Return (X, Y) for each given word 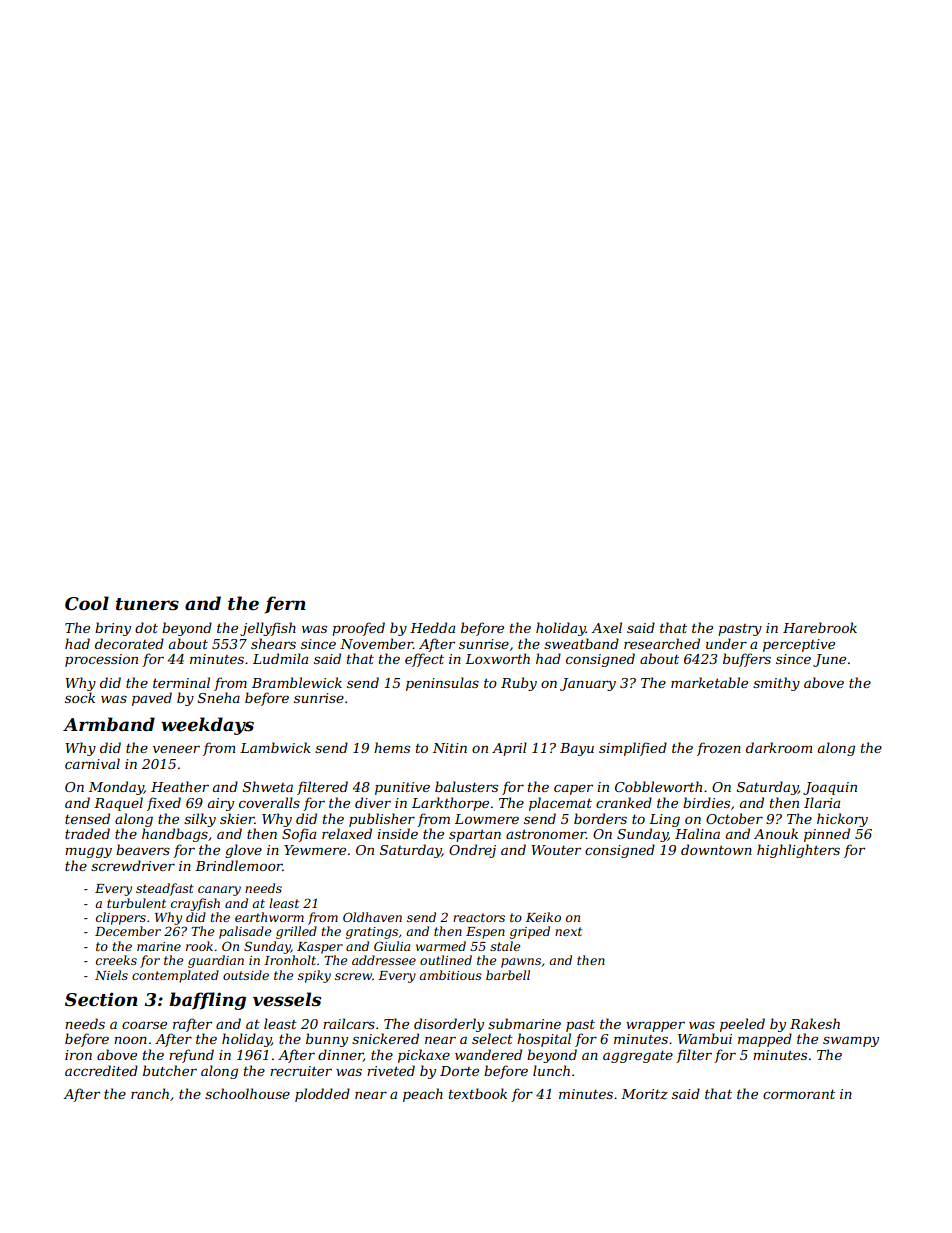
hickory (842, 820)
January (588, 684)
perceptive (799, 645)
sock (80, 697)
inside (397, 833)
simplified (633, 749)
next (568, 931)
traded (87, 833)
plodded (322, 1095)
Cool (87, 603)
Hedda (432, 627)
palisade (245, 932)
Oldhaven (372, 917)
